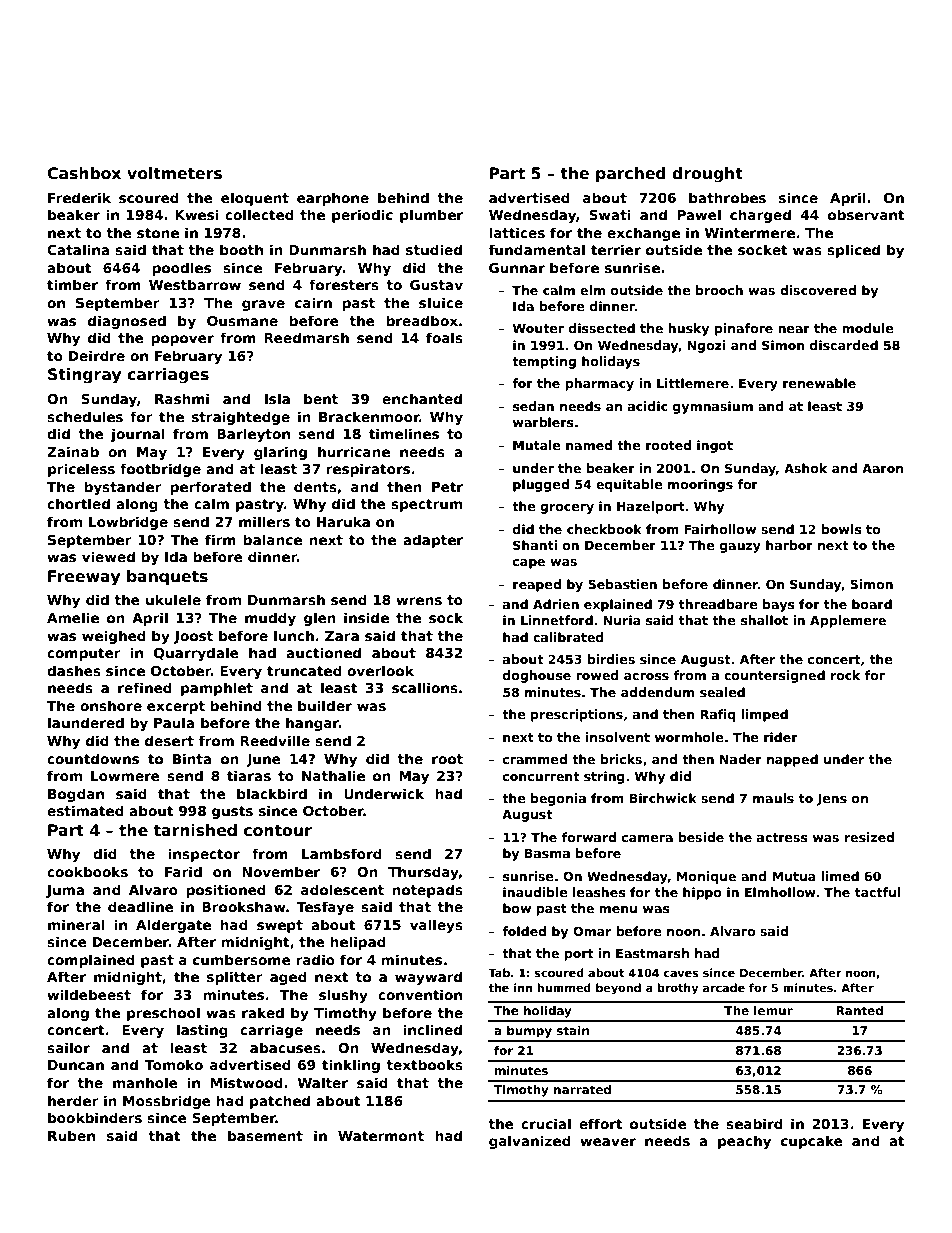 The height and width of the page is (1233, 952). I want to click on contour, so click(278, 831).
